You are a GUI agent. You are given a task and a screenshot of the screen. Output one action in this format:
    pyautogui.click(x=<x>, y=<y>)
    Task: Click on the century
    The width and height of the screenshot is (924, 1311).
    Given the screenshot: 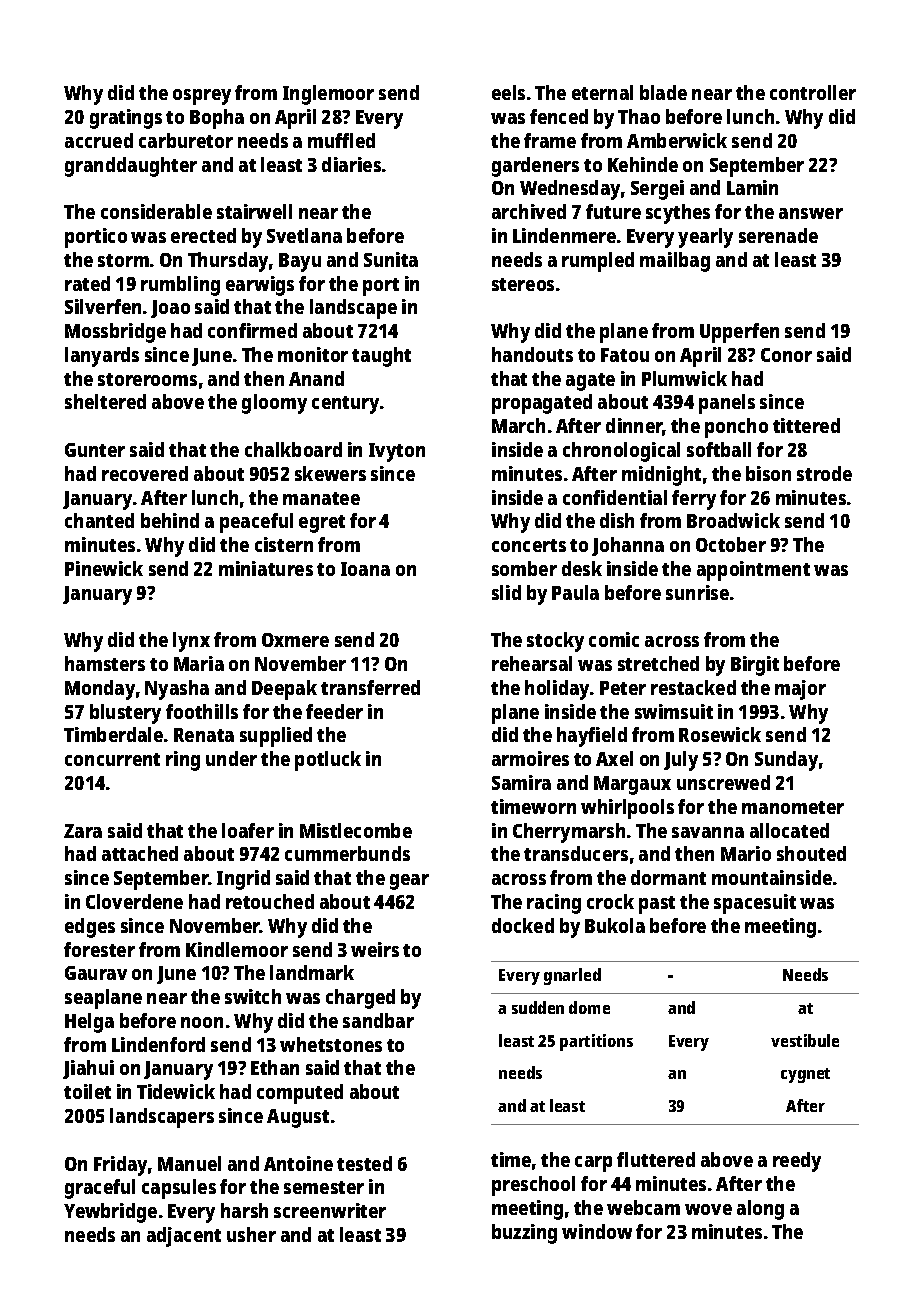 What is the action you would take?
    pyautogui.click(x=345, y=405)
